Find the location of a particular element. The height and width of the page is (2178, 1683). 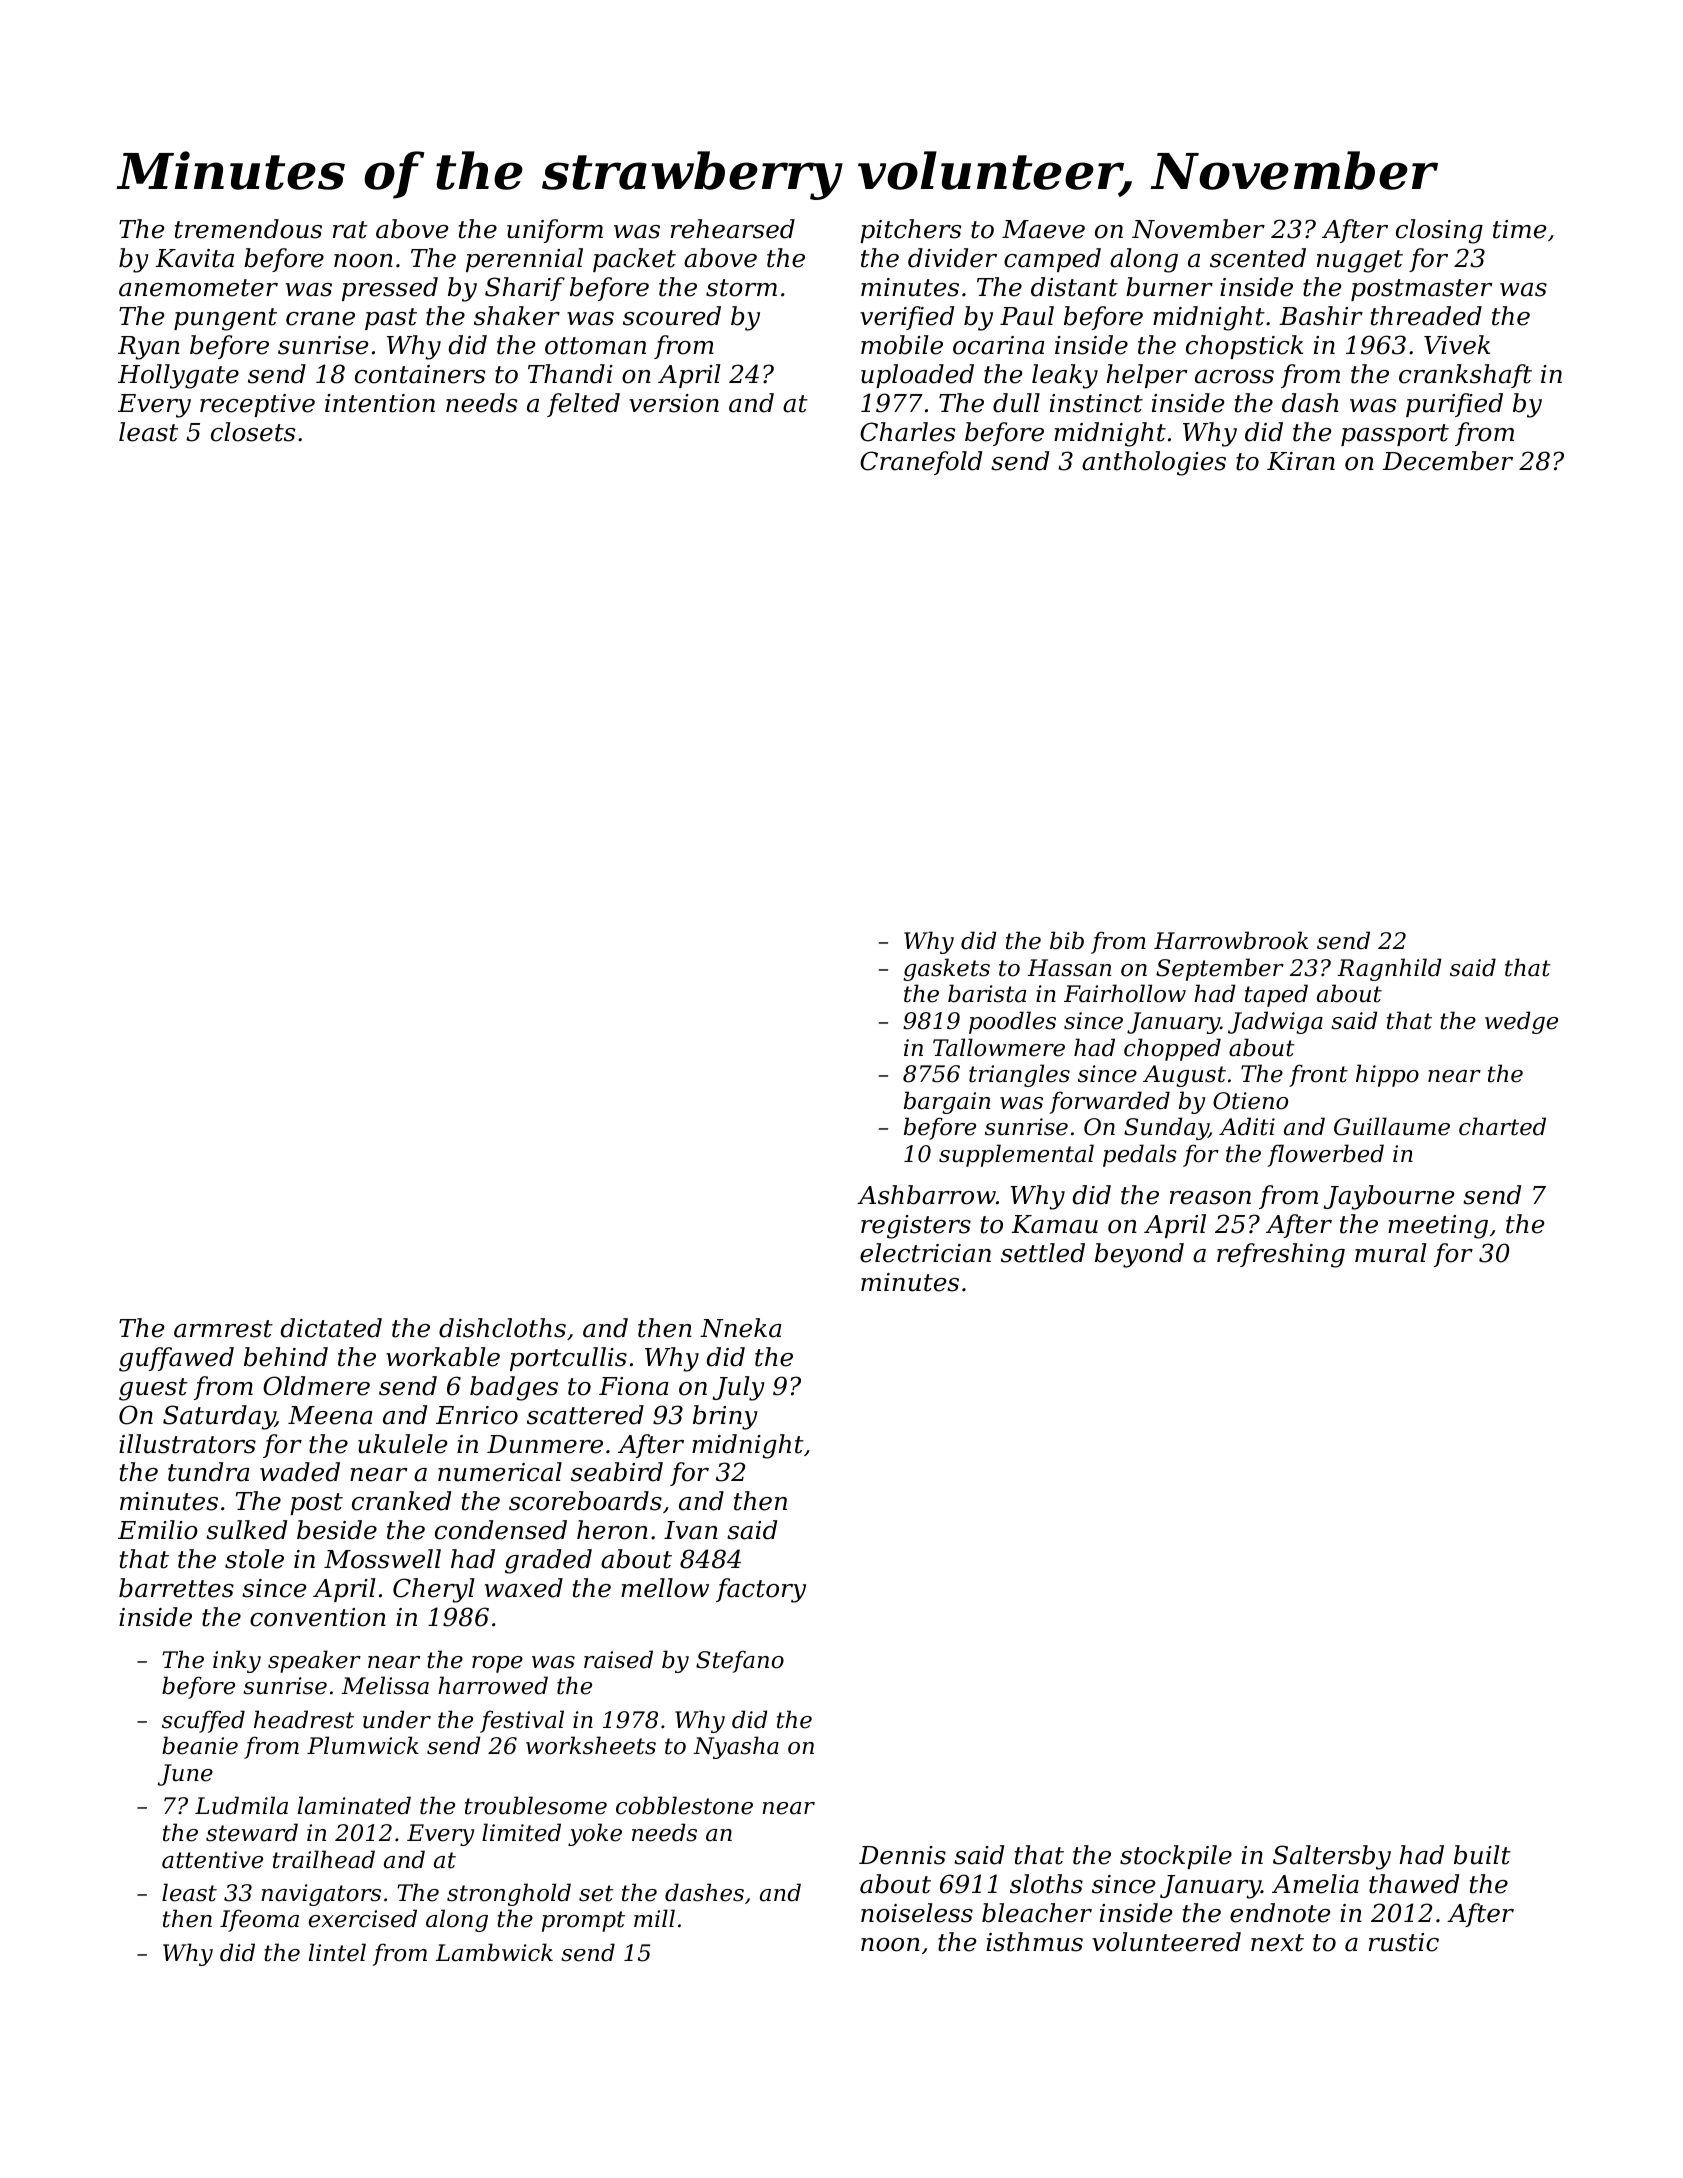

settled is located at coordinates (1043, 1253).
